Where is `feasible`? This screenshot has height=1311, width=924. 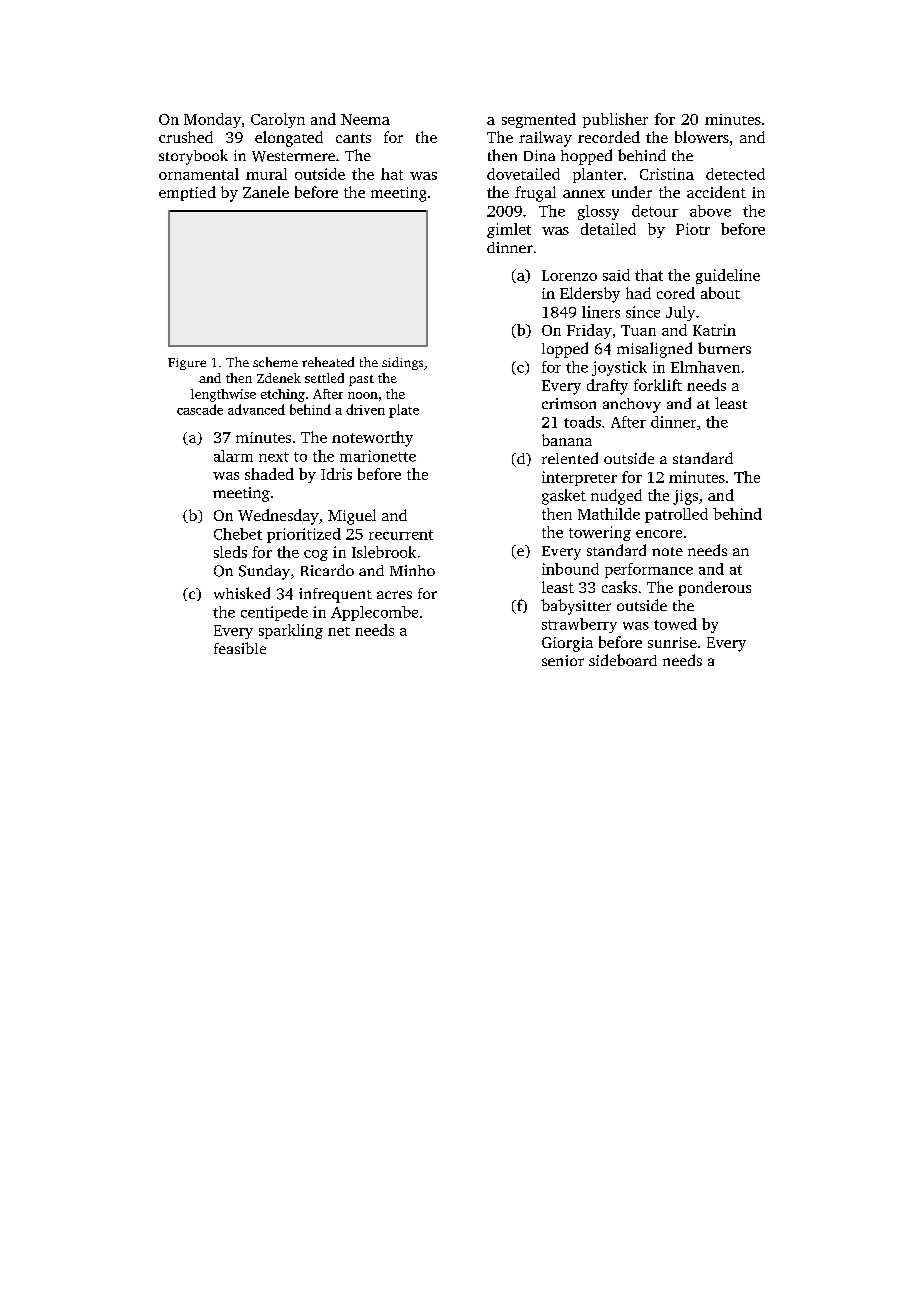
feasible is located at coordinates (240, 648).
